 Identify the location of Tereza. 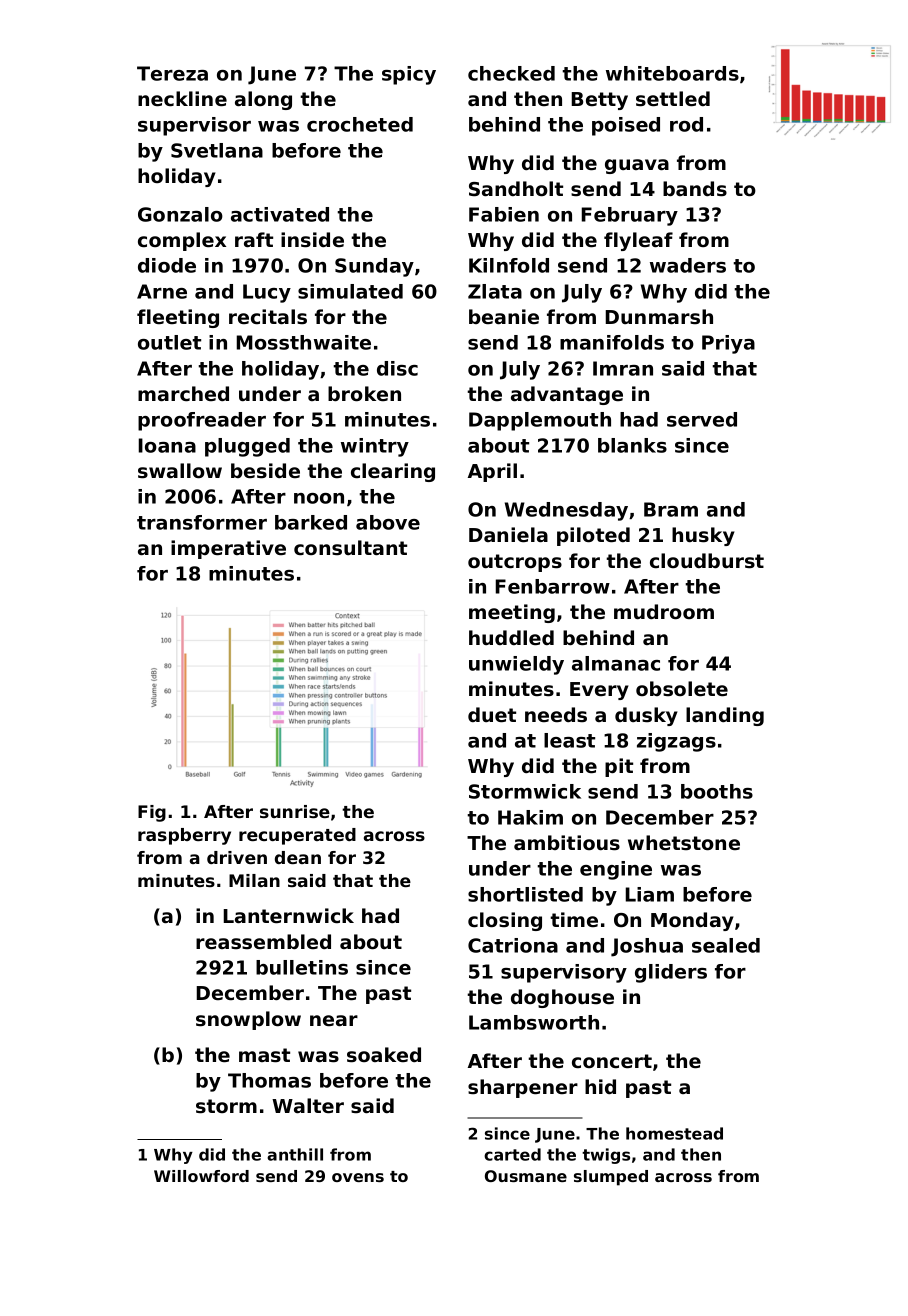
(172, 73).
